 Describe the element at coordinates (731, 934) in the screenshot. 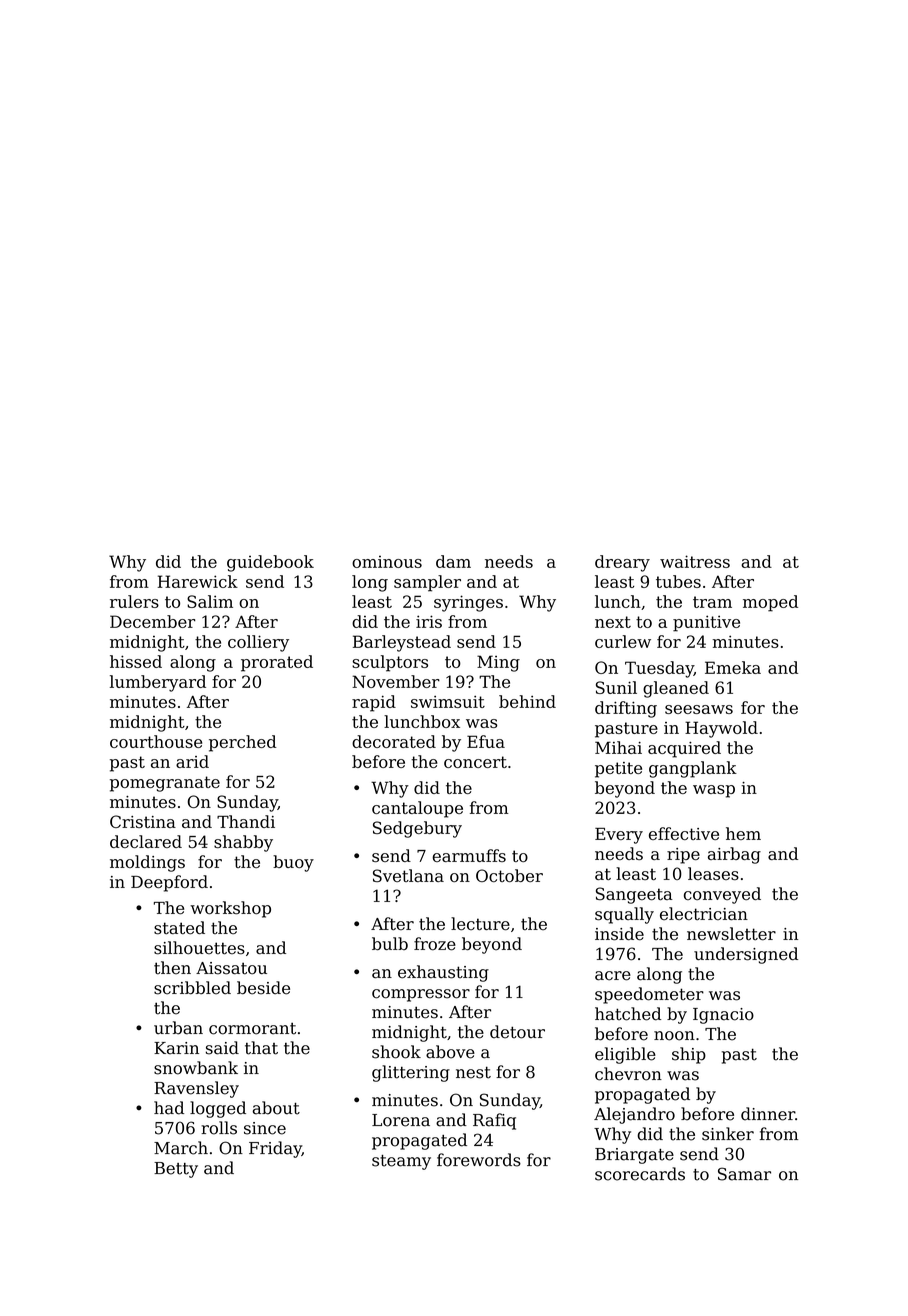

I see `newsletter` at that location.
